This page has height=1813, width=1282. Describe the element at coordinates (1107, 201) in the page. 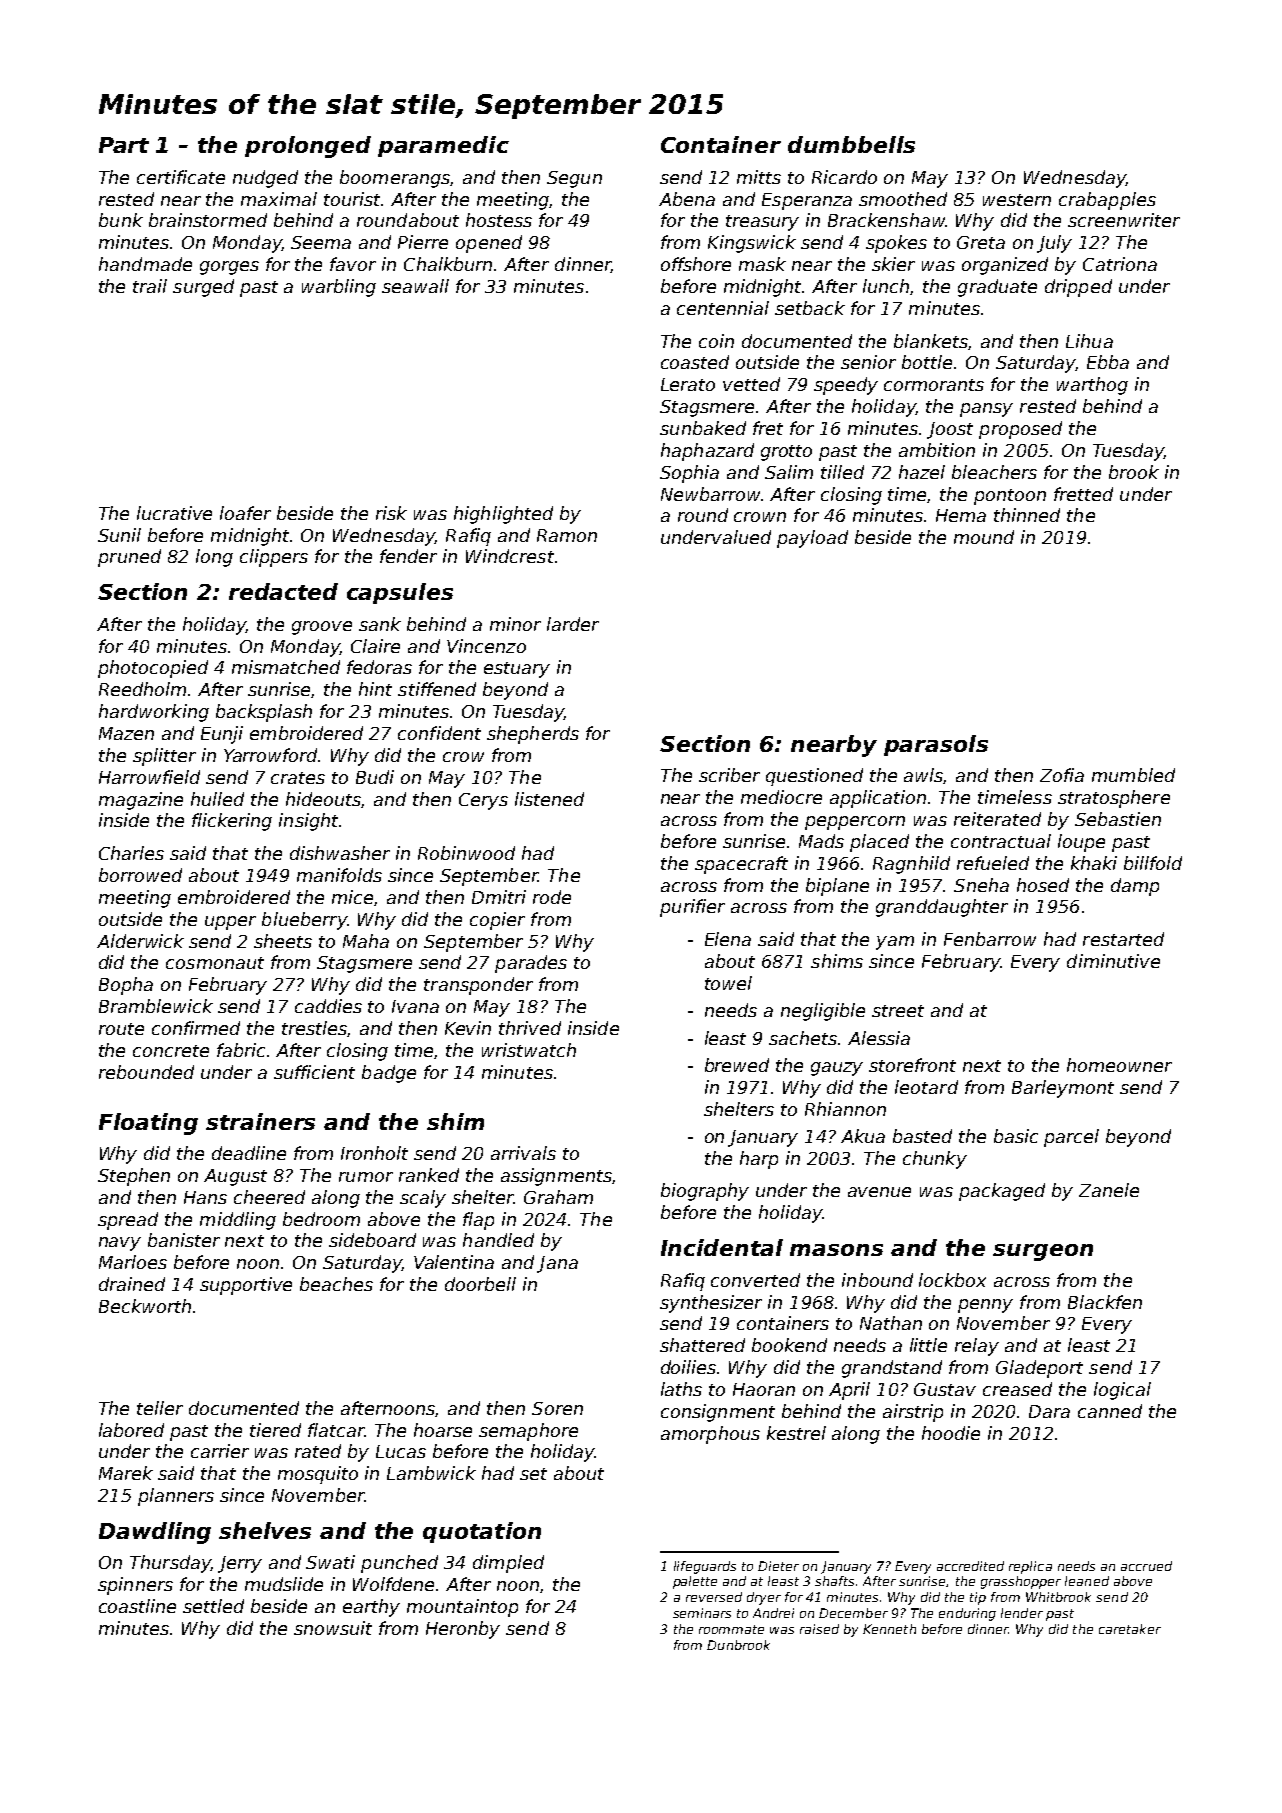

I see `crabapples` at that location.
